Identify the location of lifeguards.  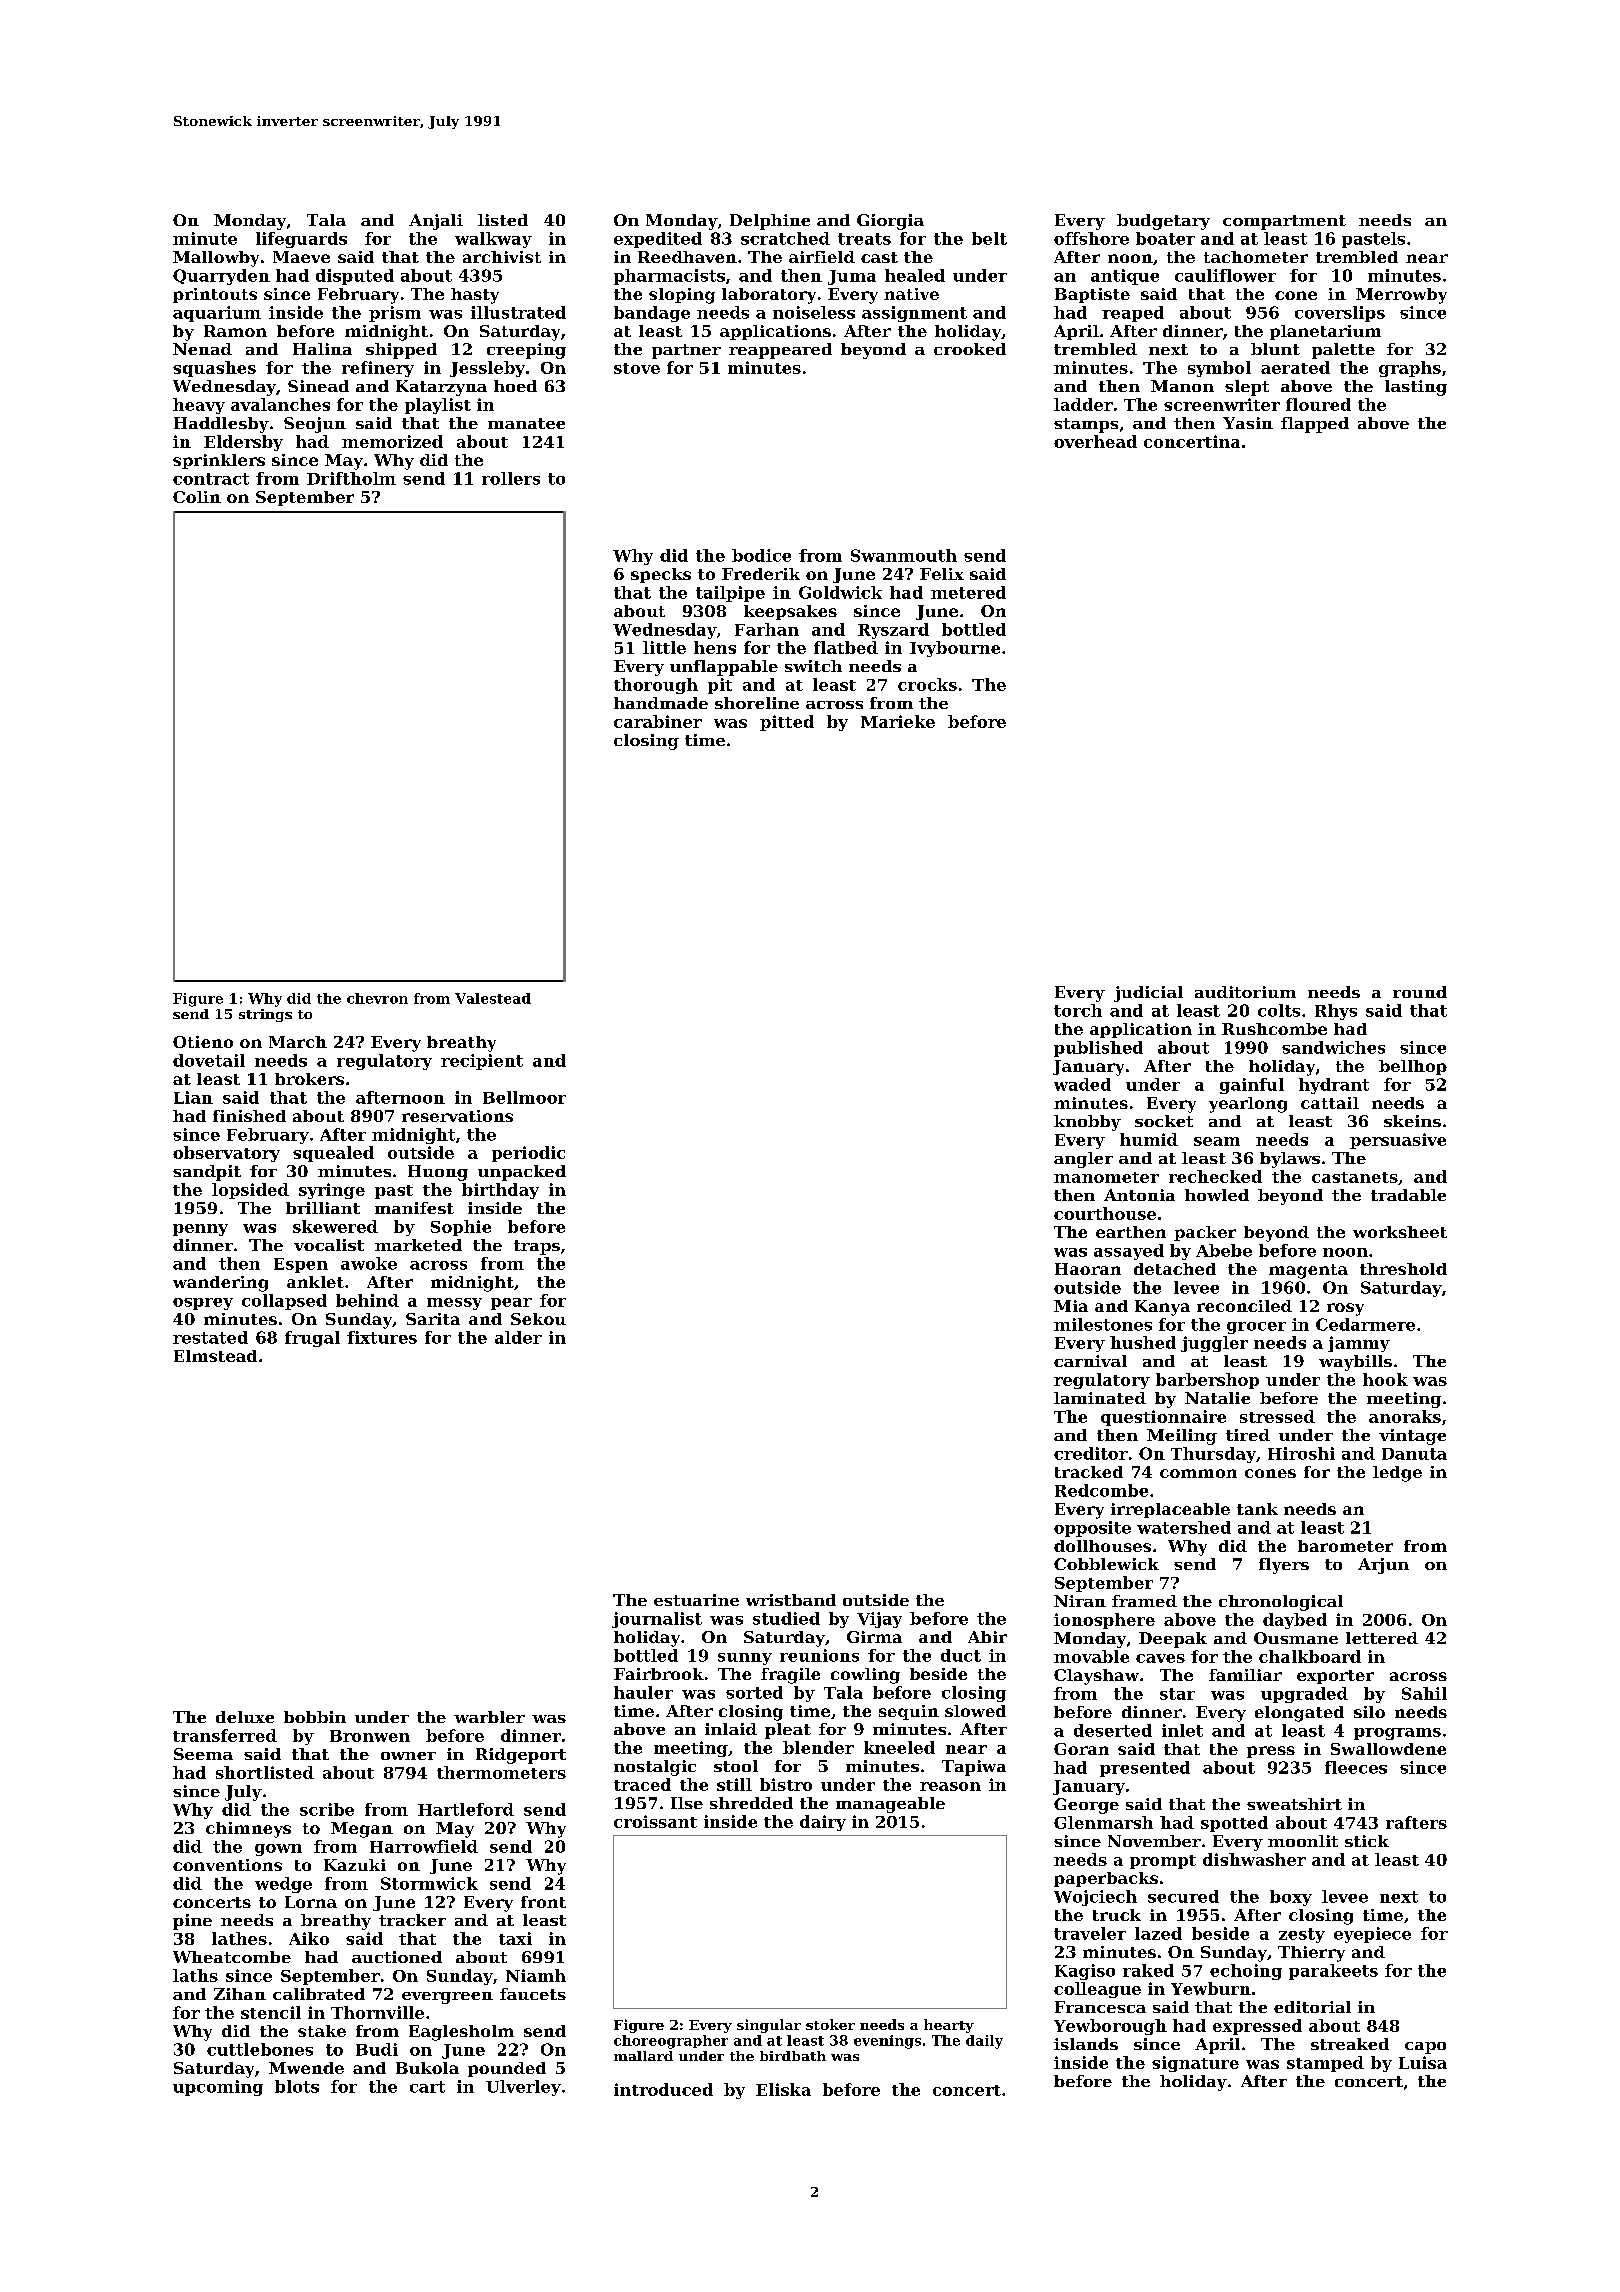
(301, 240).
